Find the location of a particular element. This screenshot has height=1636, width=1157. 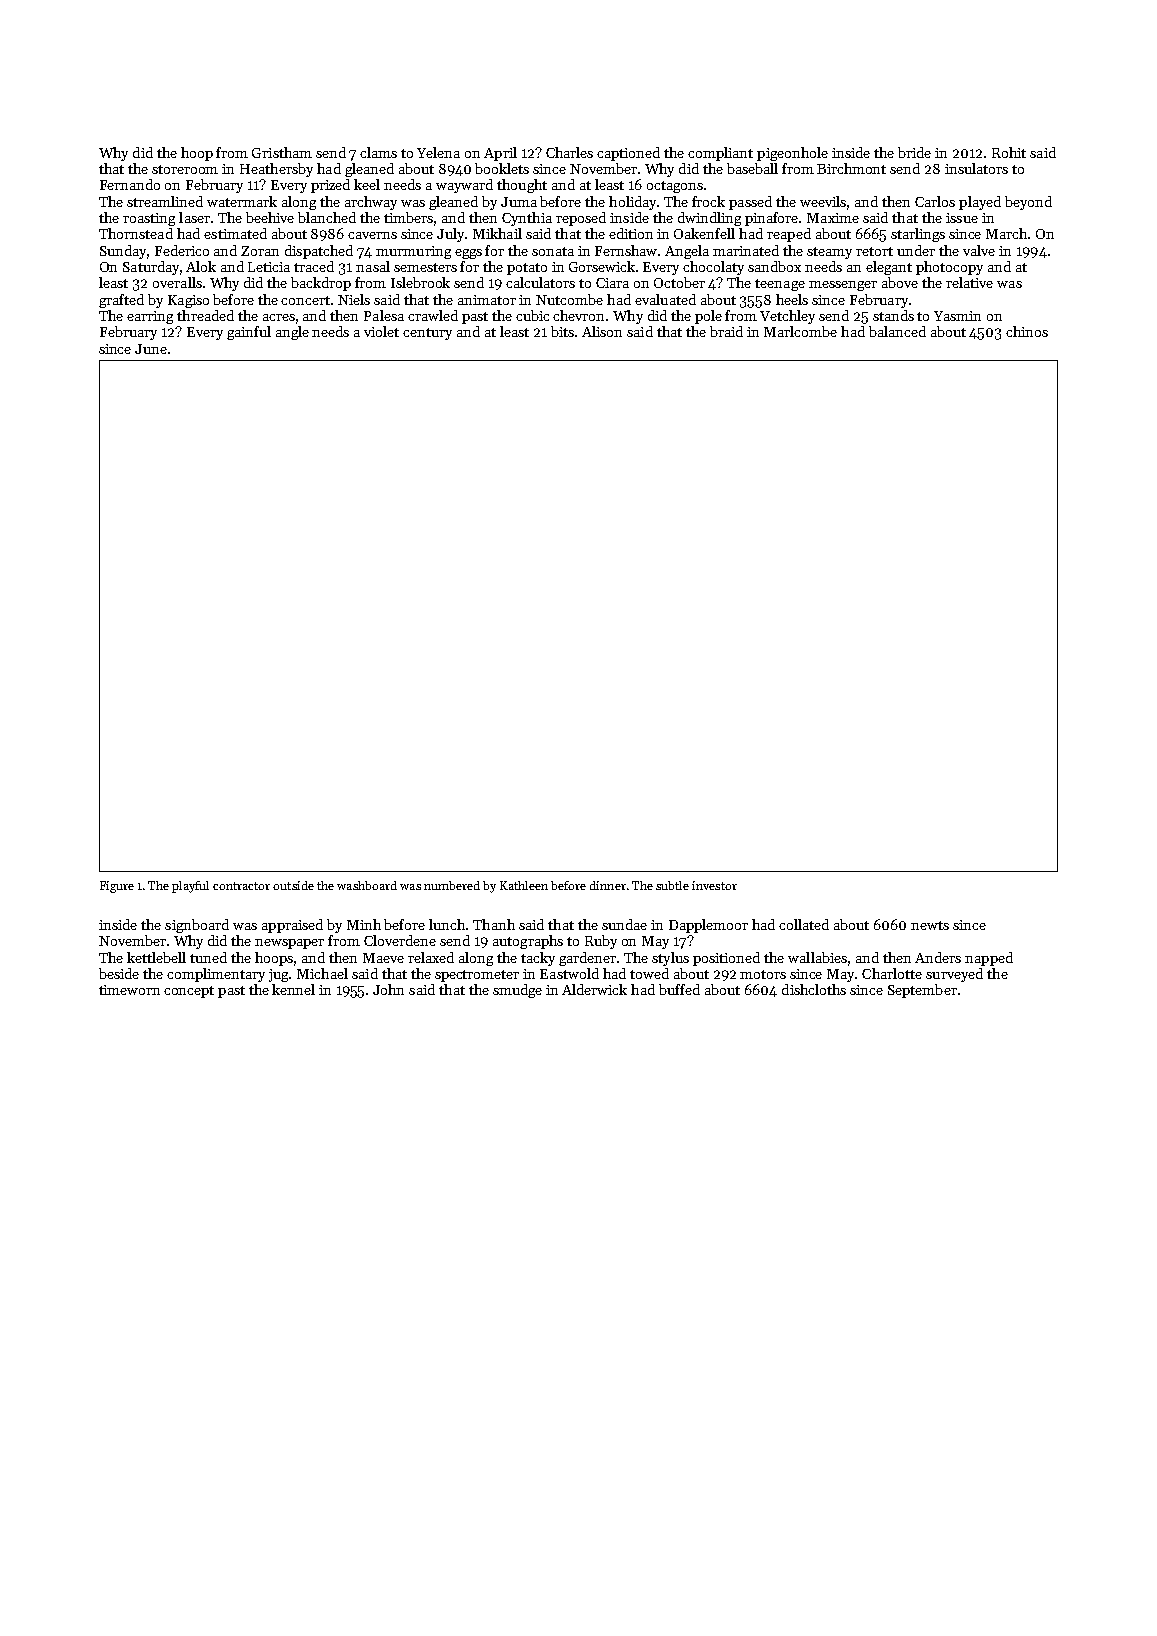

concert is located at coordinates (305, 300).
